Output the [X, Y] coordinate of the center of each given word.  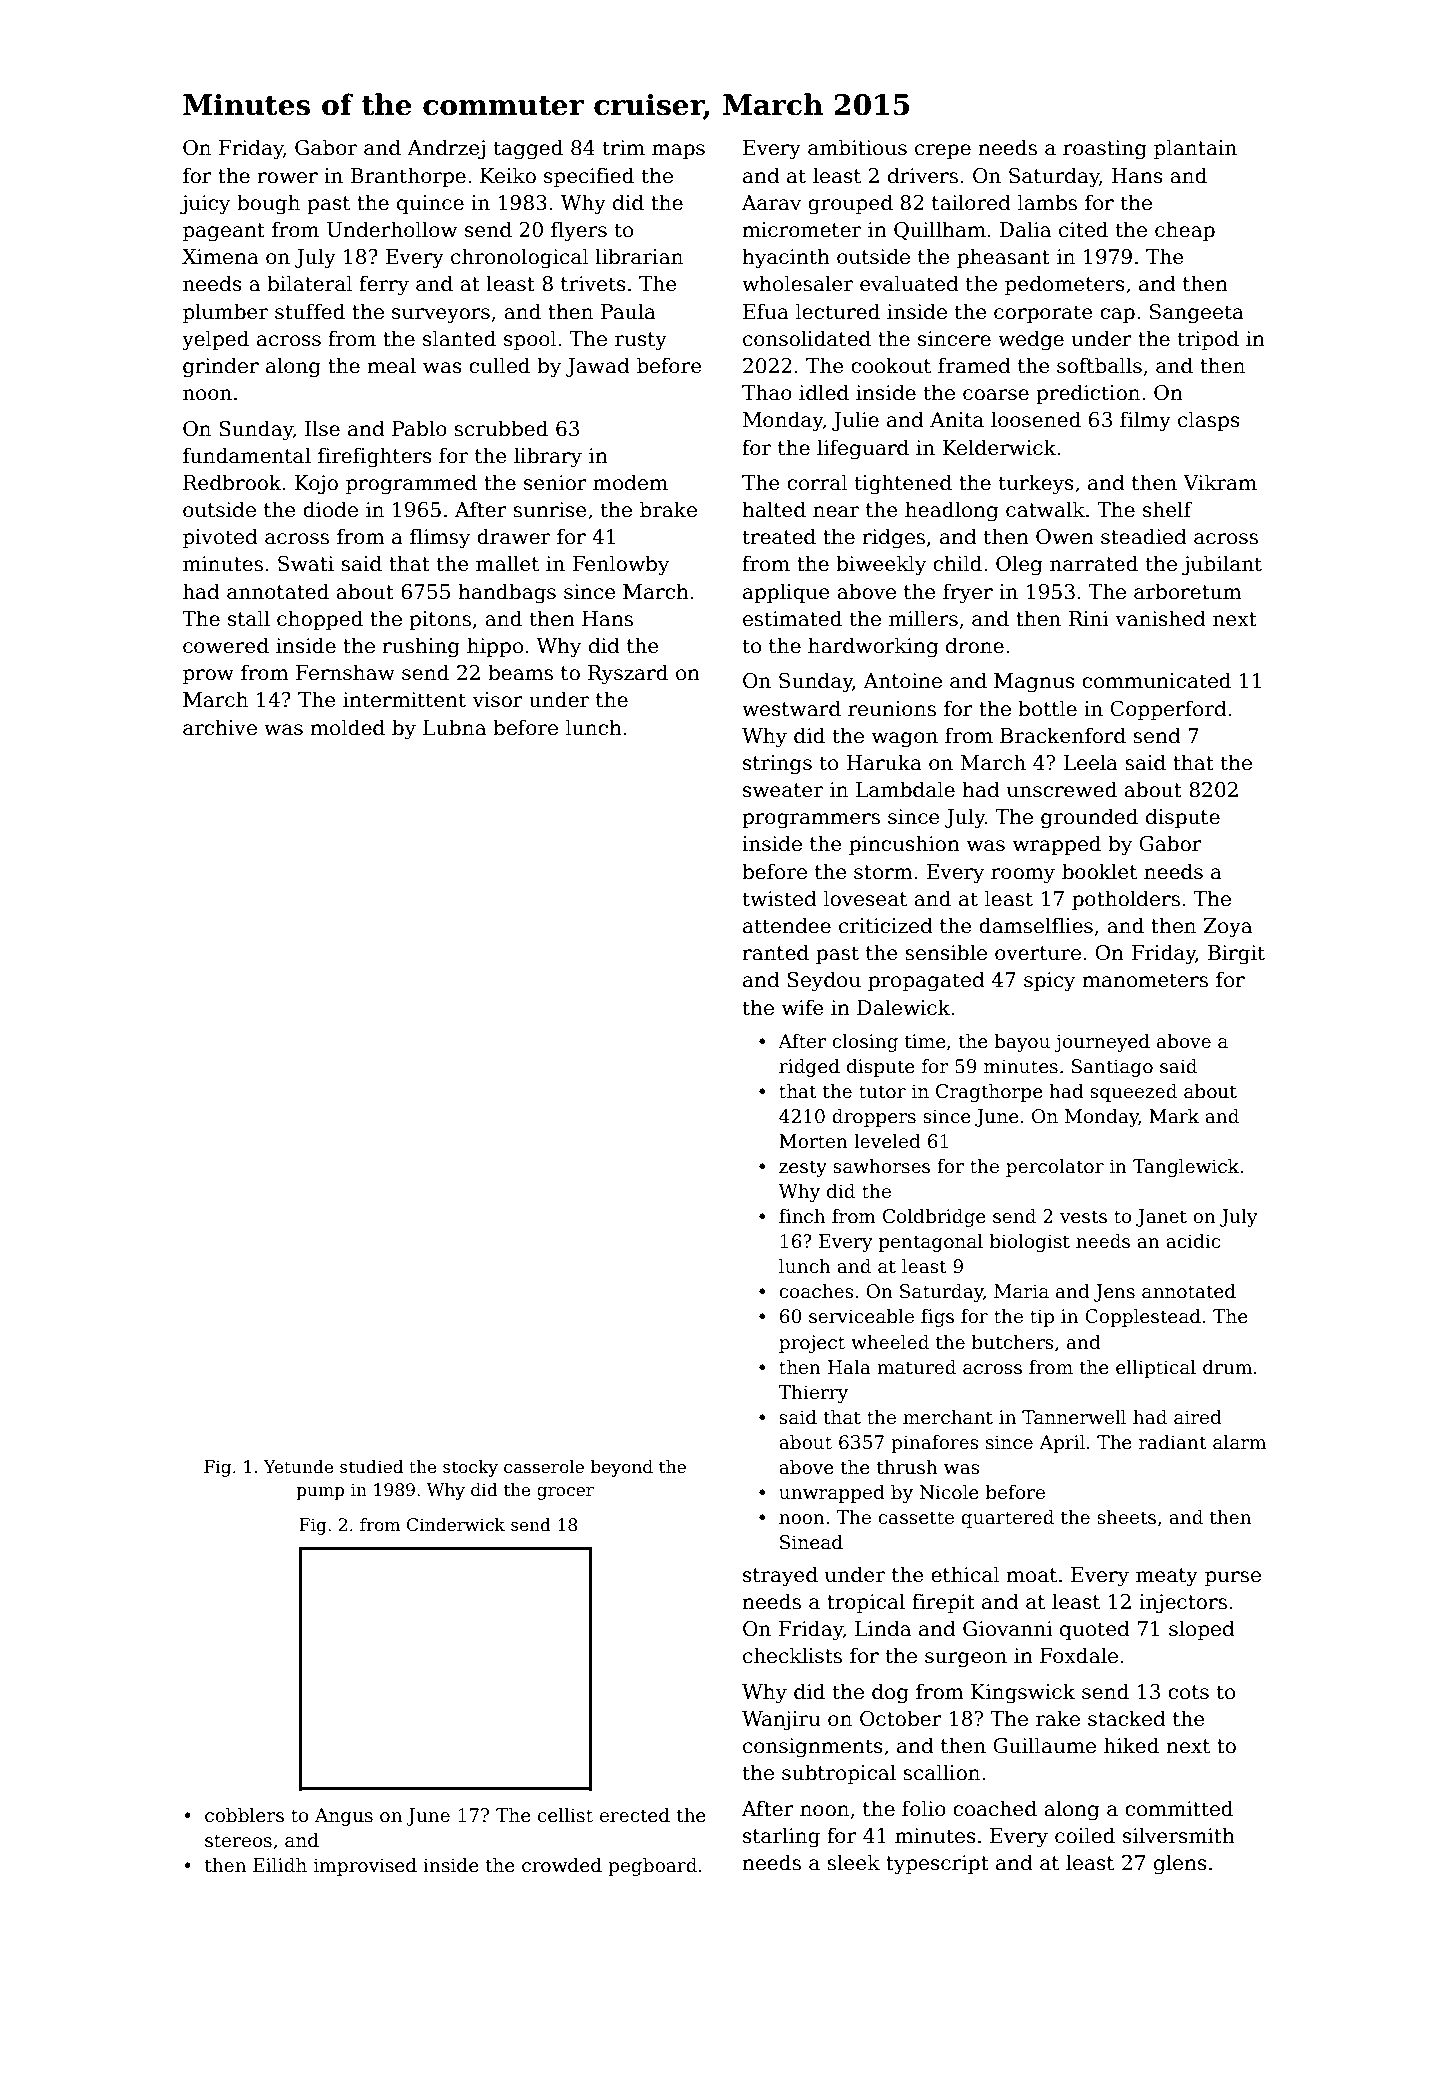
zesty [803, 1168]
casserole [544, 1467]
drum [1227, 1367]
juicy [205, 205]
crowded [562, 1865]
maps [678, 151]
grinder [221, 367]
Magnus [1034, 683]
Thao [767, 392]
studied [371, 1467]
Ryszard [628, 674]
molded [348, 727]
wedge [1031, 340]
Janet [1161, 1218]
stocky [470, 1468]
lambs [1047, 202]
